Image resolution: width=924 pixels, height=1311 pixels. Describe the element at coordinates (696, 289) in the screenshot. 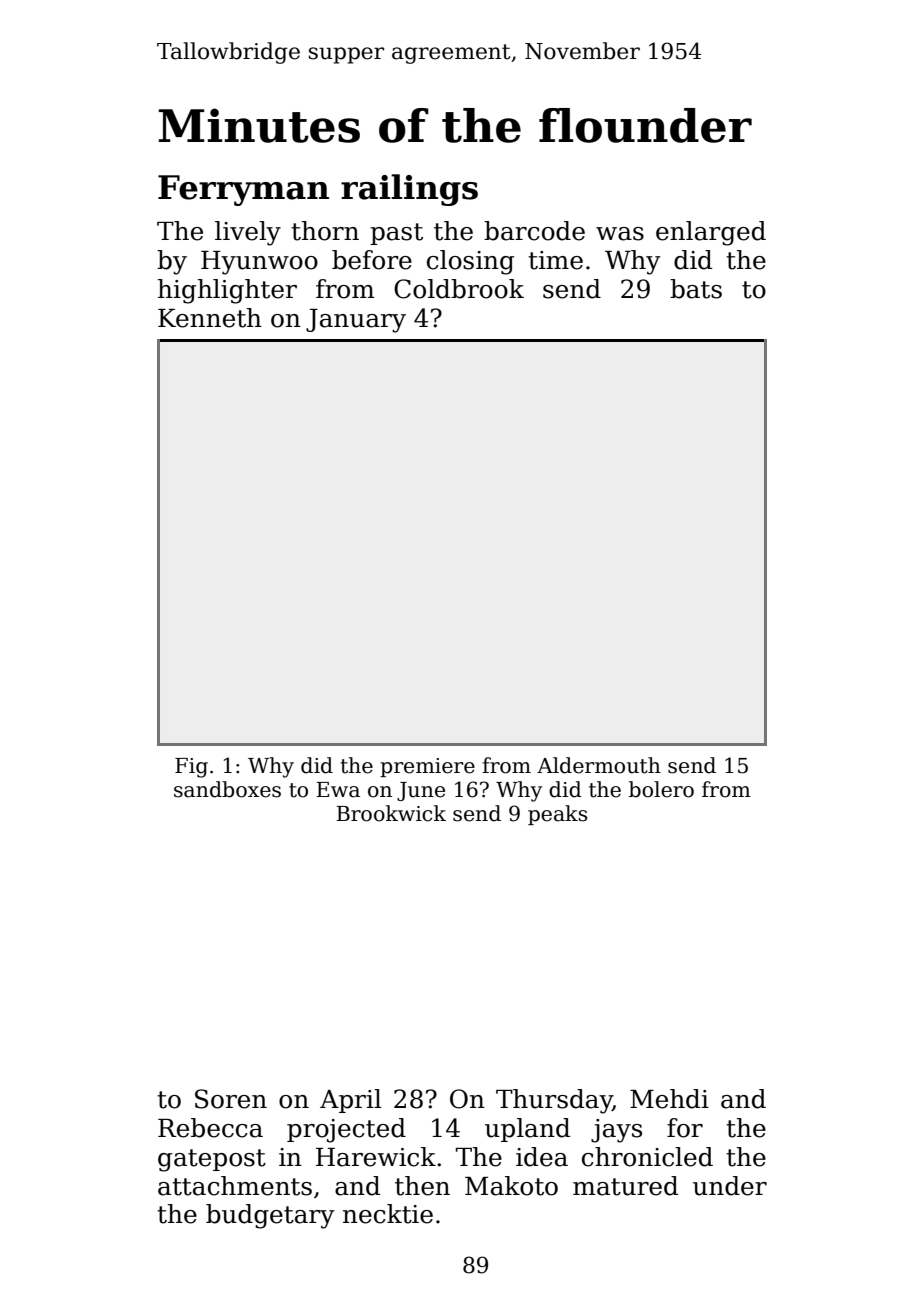

I see `bats` at that location.
